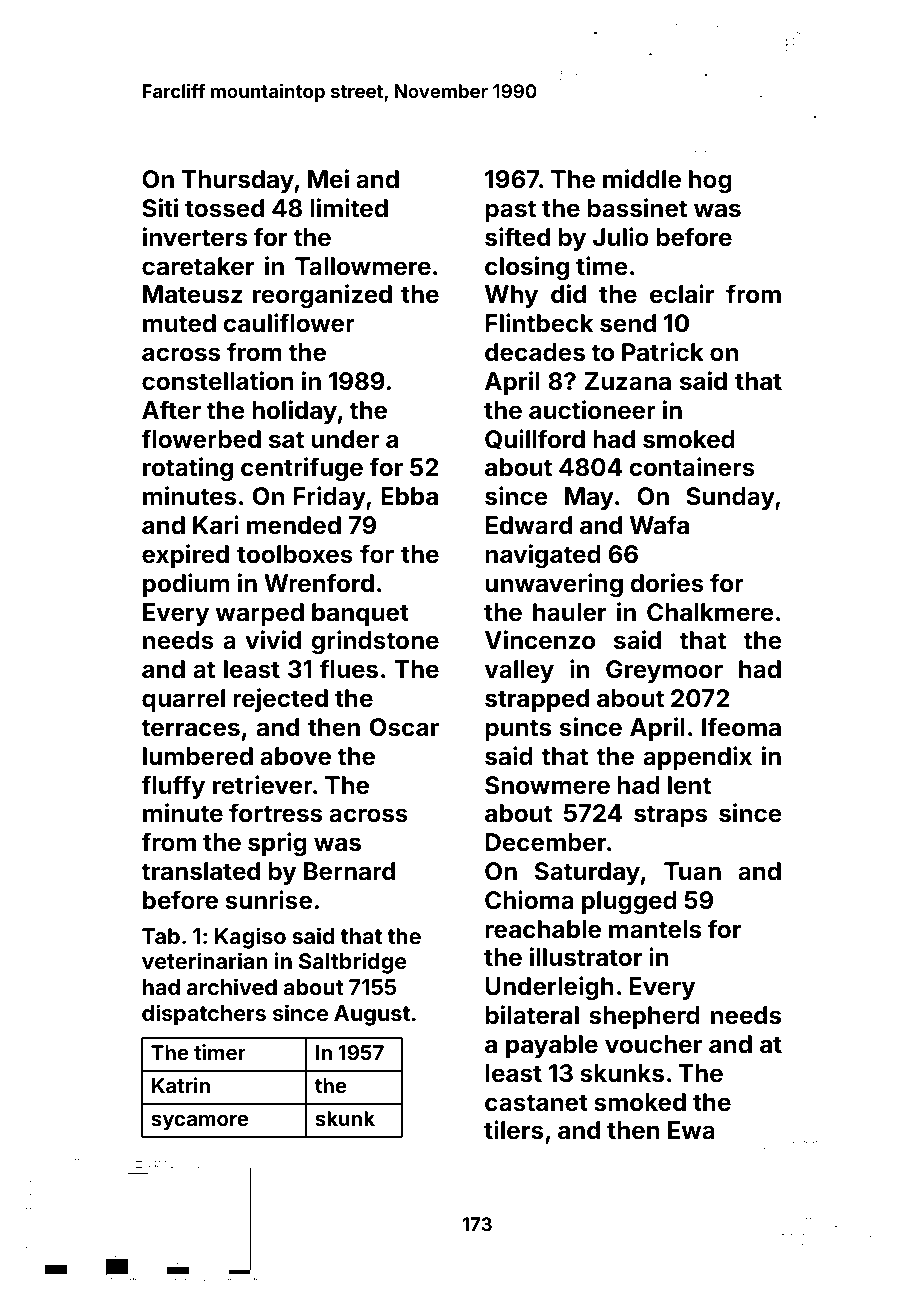 This screenshot has height=1311, width=924. Describe the element at coordinates (692, 871) in the screenshot. I see `Tuan` at that location.
